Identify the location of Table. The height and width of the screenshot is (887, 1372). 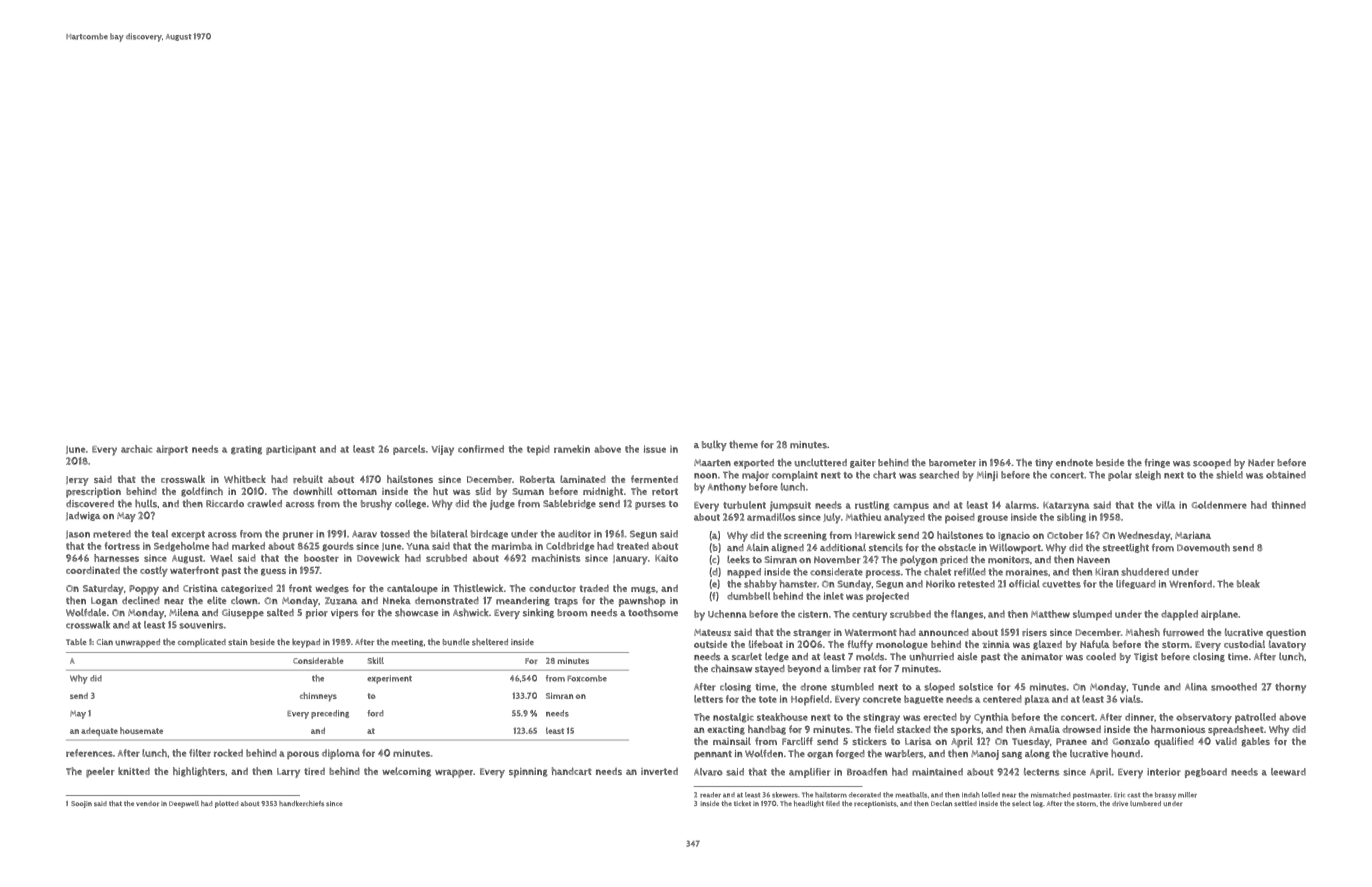
(76, 642).
